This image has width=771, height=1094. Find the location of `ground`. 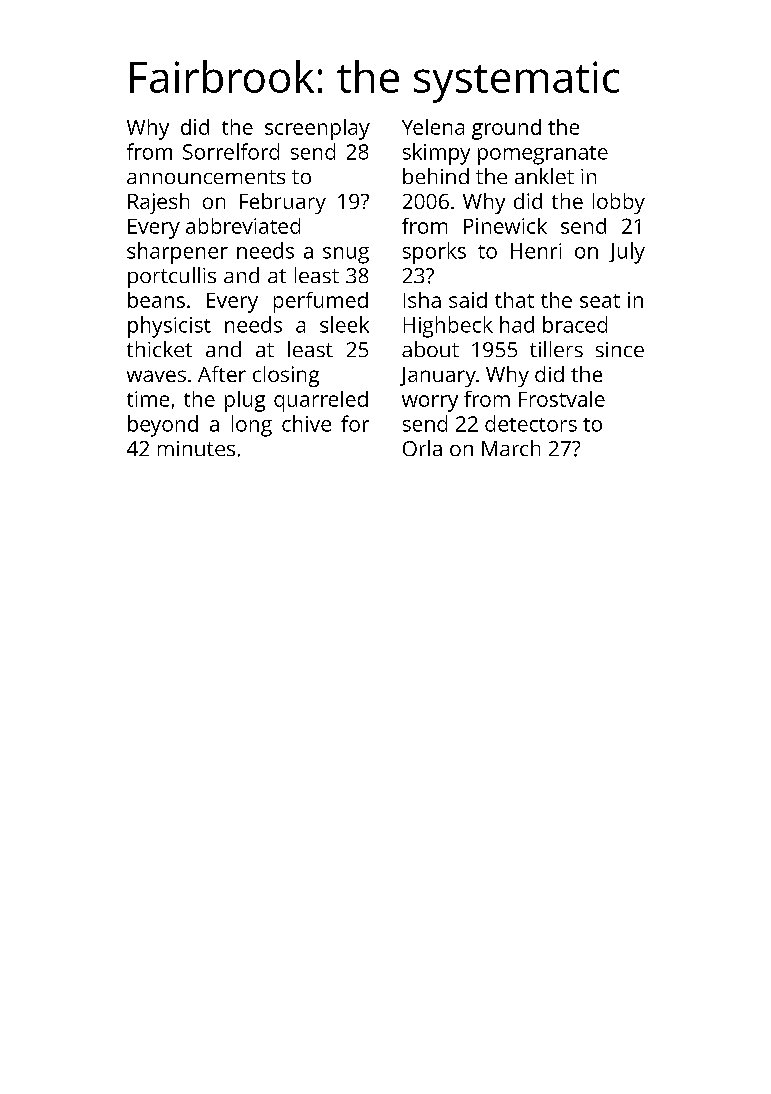

ground is located at coordinates (506, 129).
